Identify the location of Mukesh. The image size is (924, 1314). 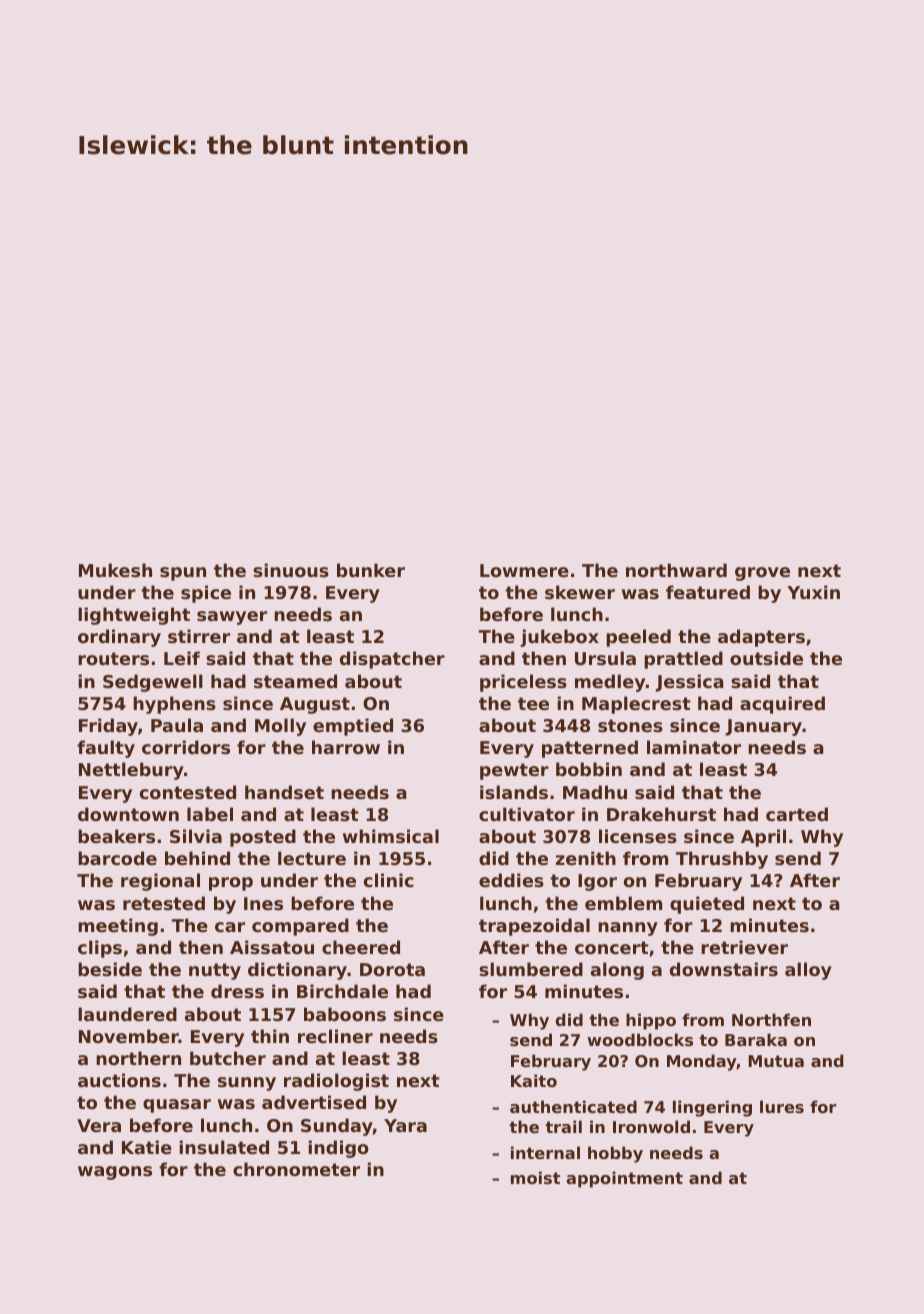
(115, 570).
